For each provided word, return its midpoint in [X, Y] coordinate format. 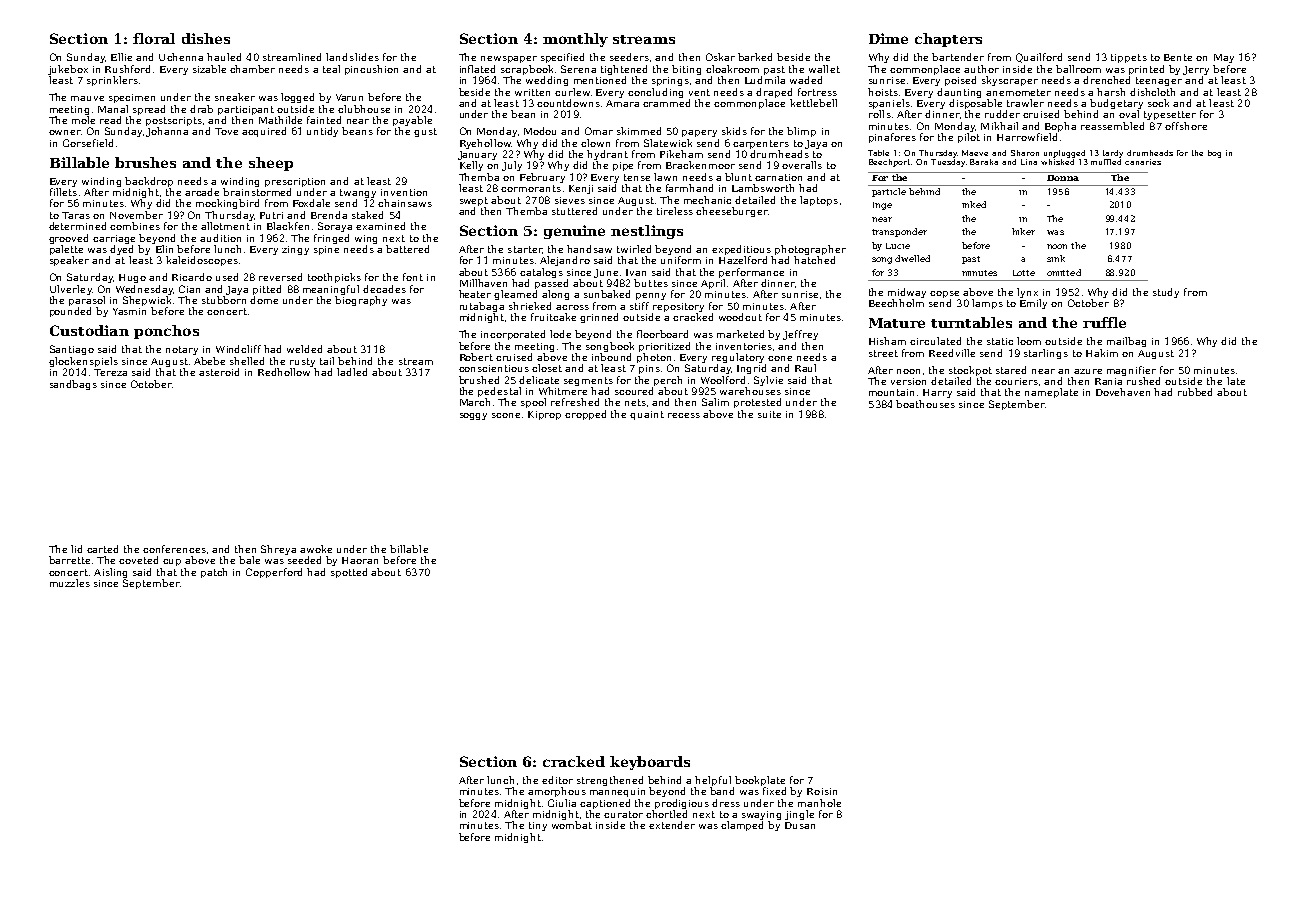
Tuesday [948, 163]
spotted [349, 573]
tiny [538, 826]
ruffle [1104, 322]
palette [66, 250]
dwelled [912, 258]
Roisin [822, 791]
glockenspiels [83, 362]
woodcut [740, 317]
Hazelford [743, 260]
